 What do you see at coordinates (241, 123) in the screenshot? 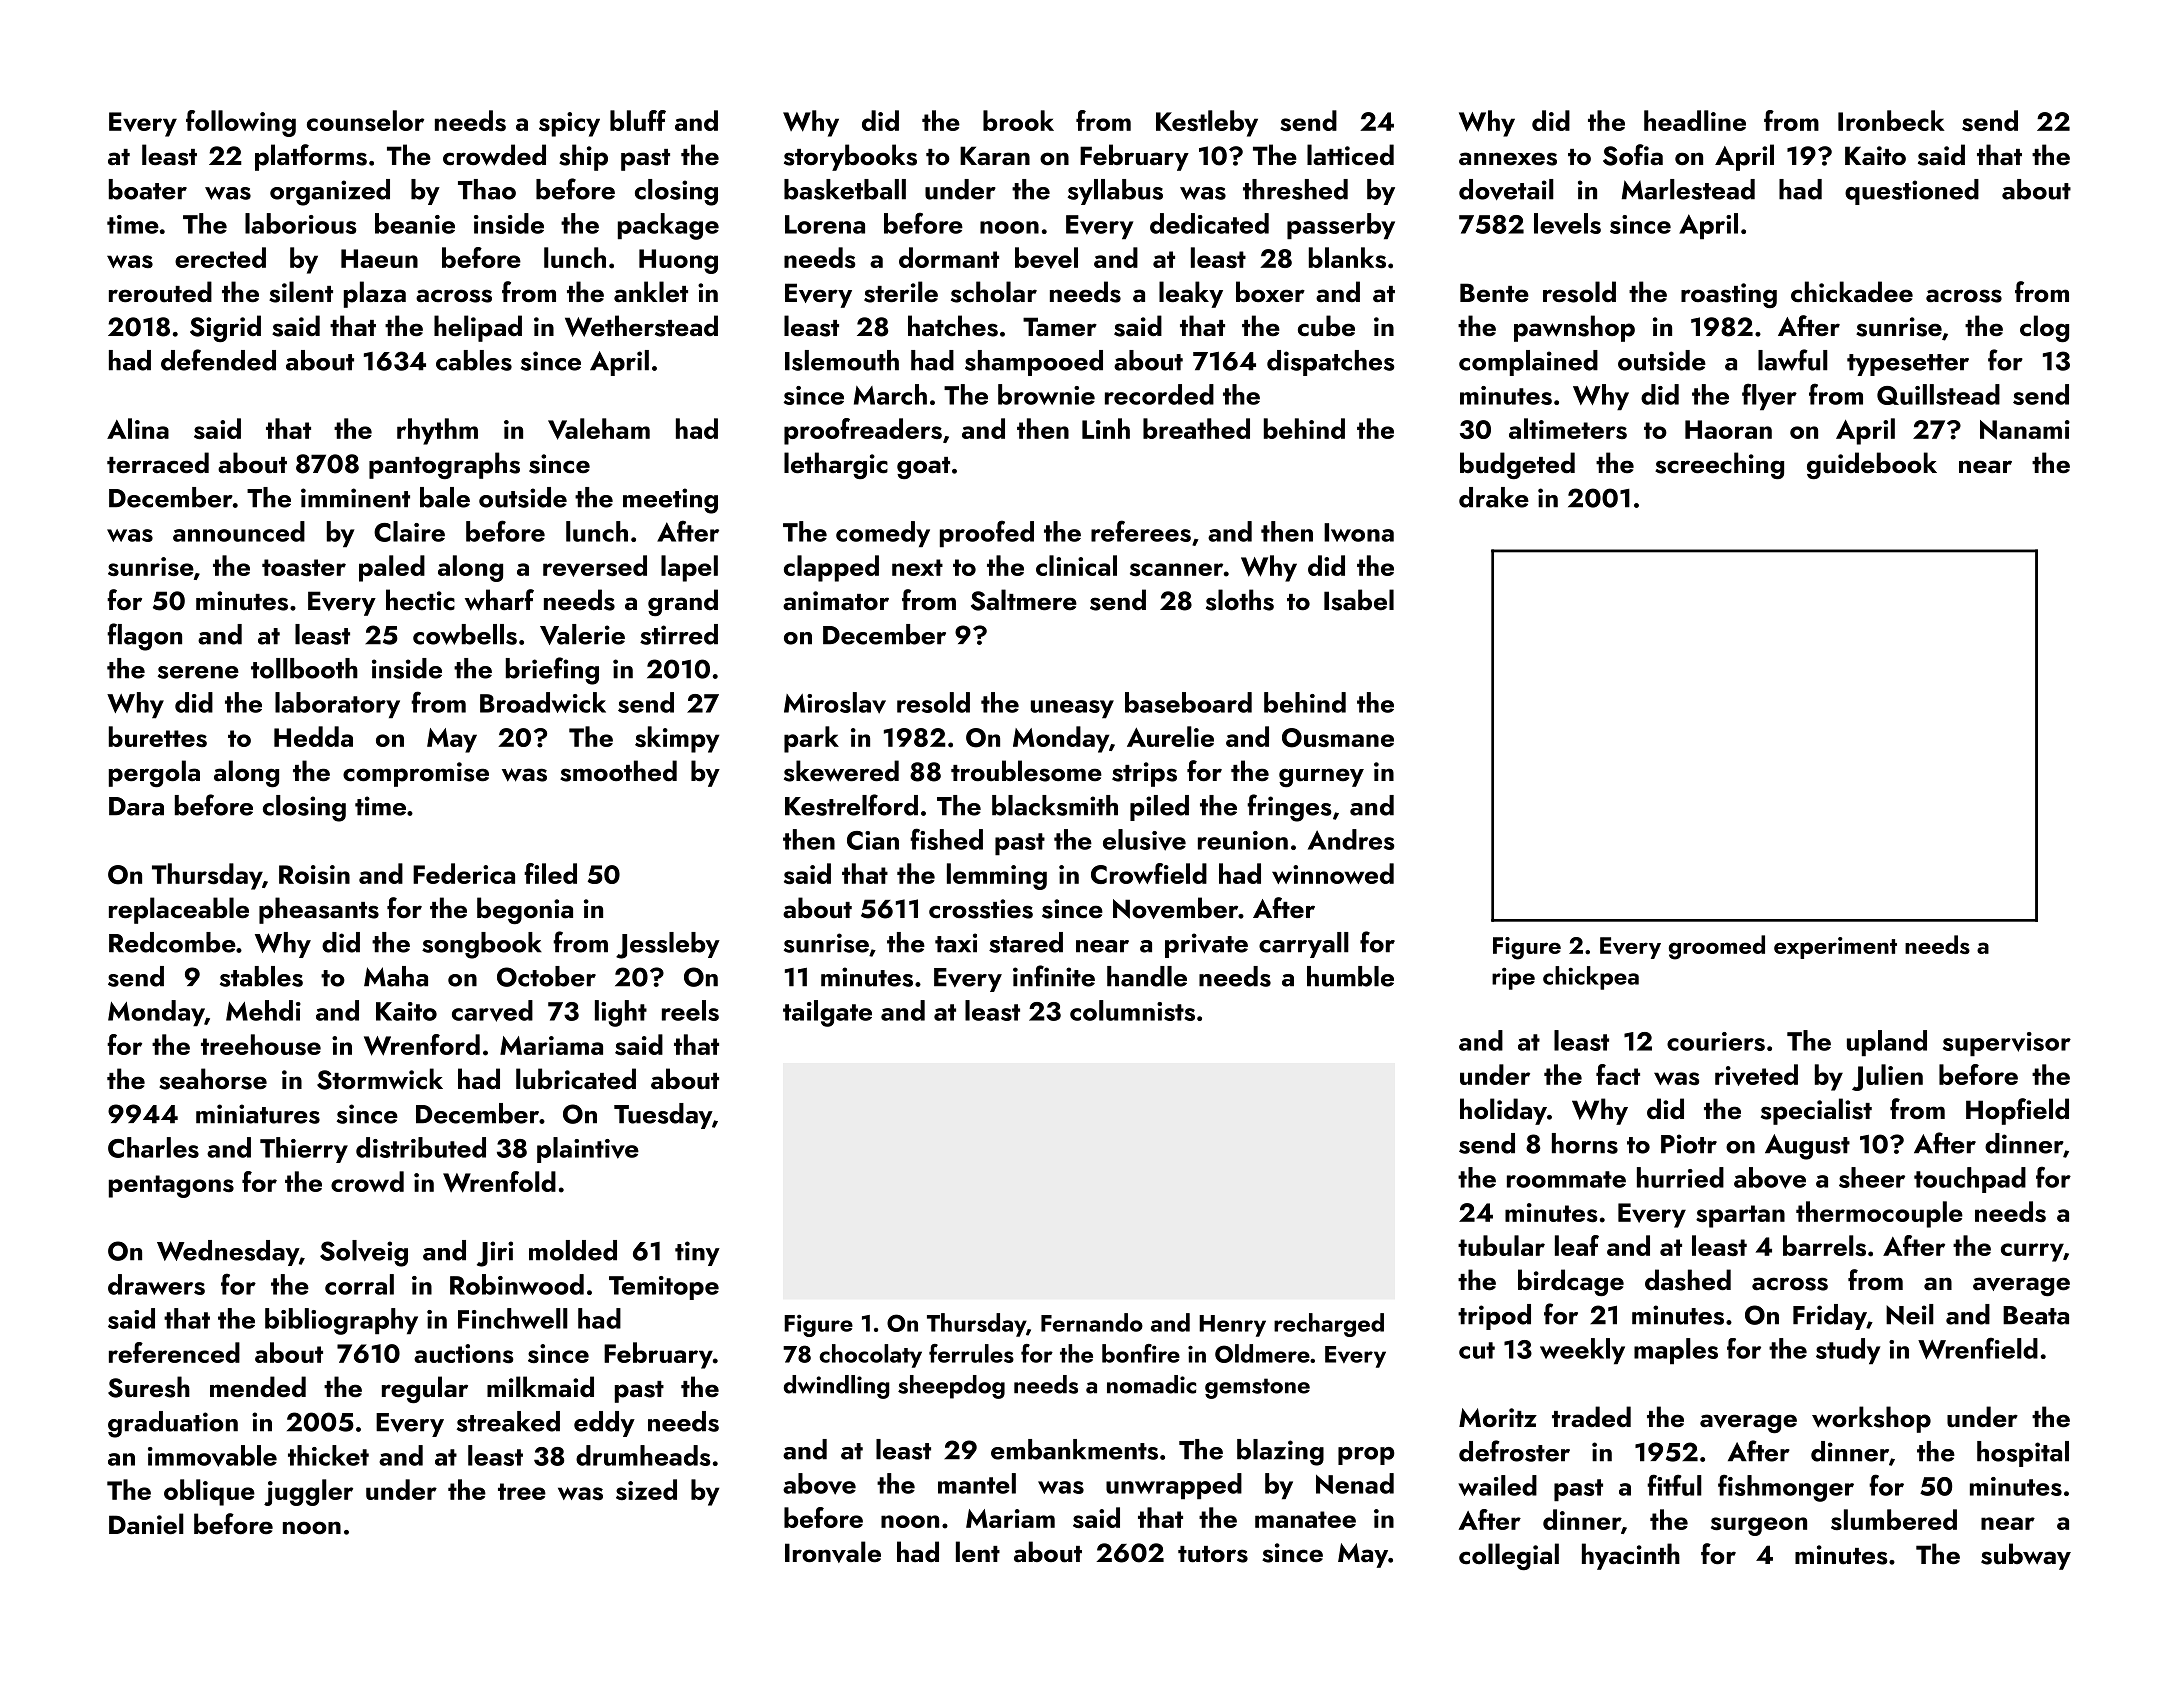
I see `following` at bounding box center [241, 123].
